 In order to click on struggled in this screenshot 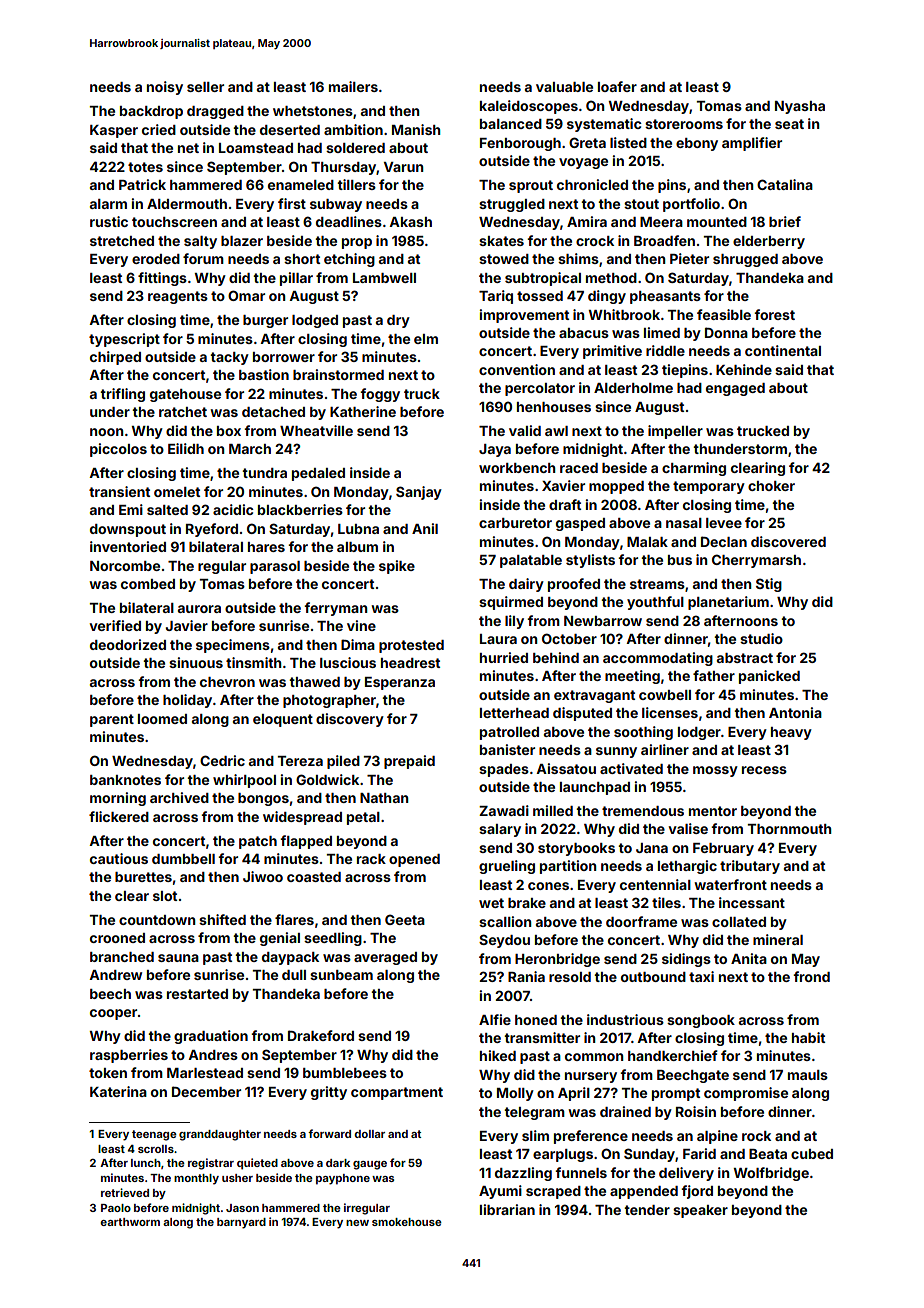, I will do `click(512, 205)`.
